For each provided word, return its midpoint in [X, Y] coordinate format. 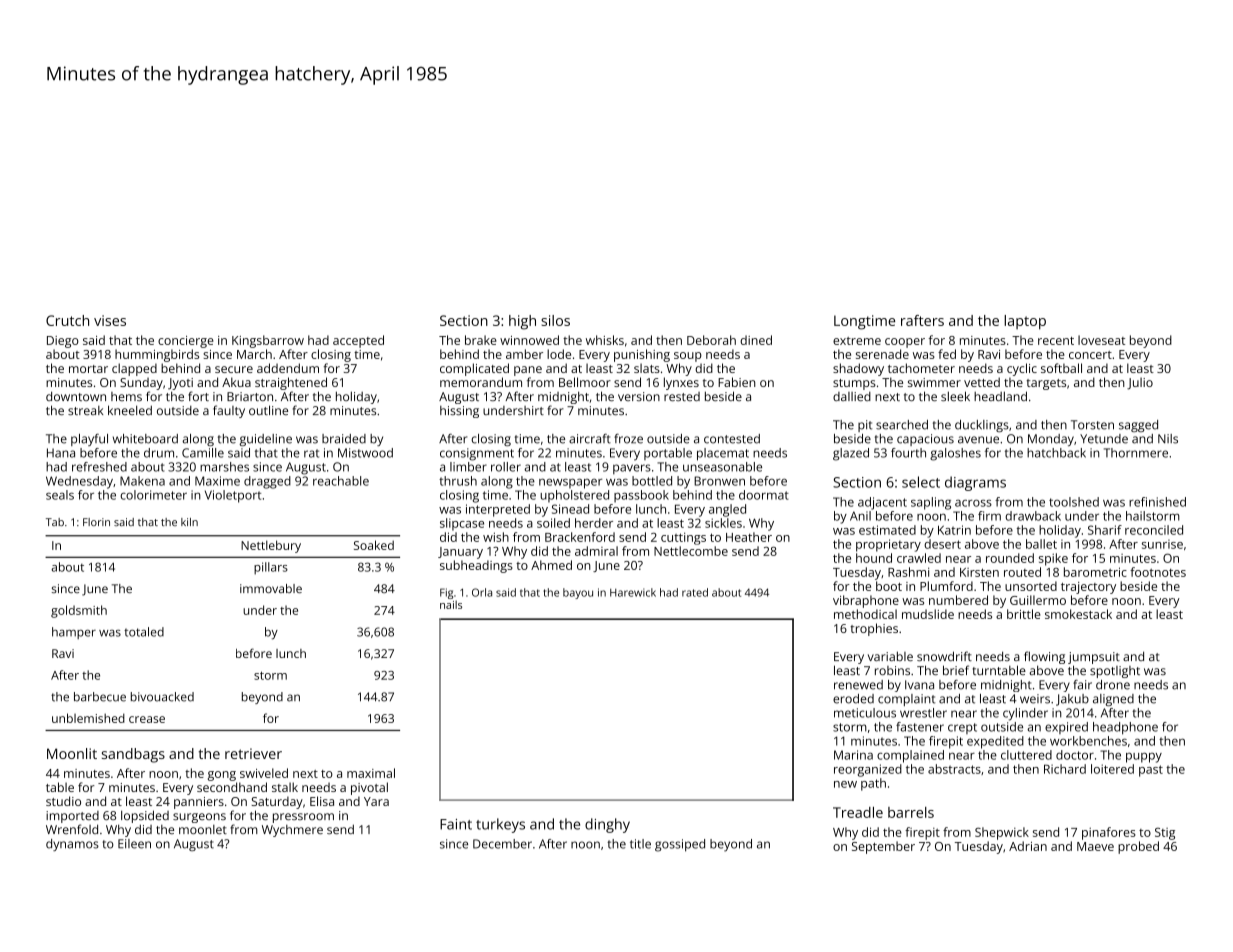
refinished [1157, 502]
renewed [858, 685]
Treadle [858, 812]
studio [63, 801]
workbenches [1088, 741]
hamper [74, 633]
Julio [1140, 383]
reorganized [868, 770]
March [254, 354]
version [639, 396]
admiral [596, 551]
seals [60, 495]
